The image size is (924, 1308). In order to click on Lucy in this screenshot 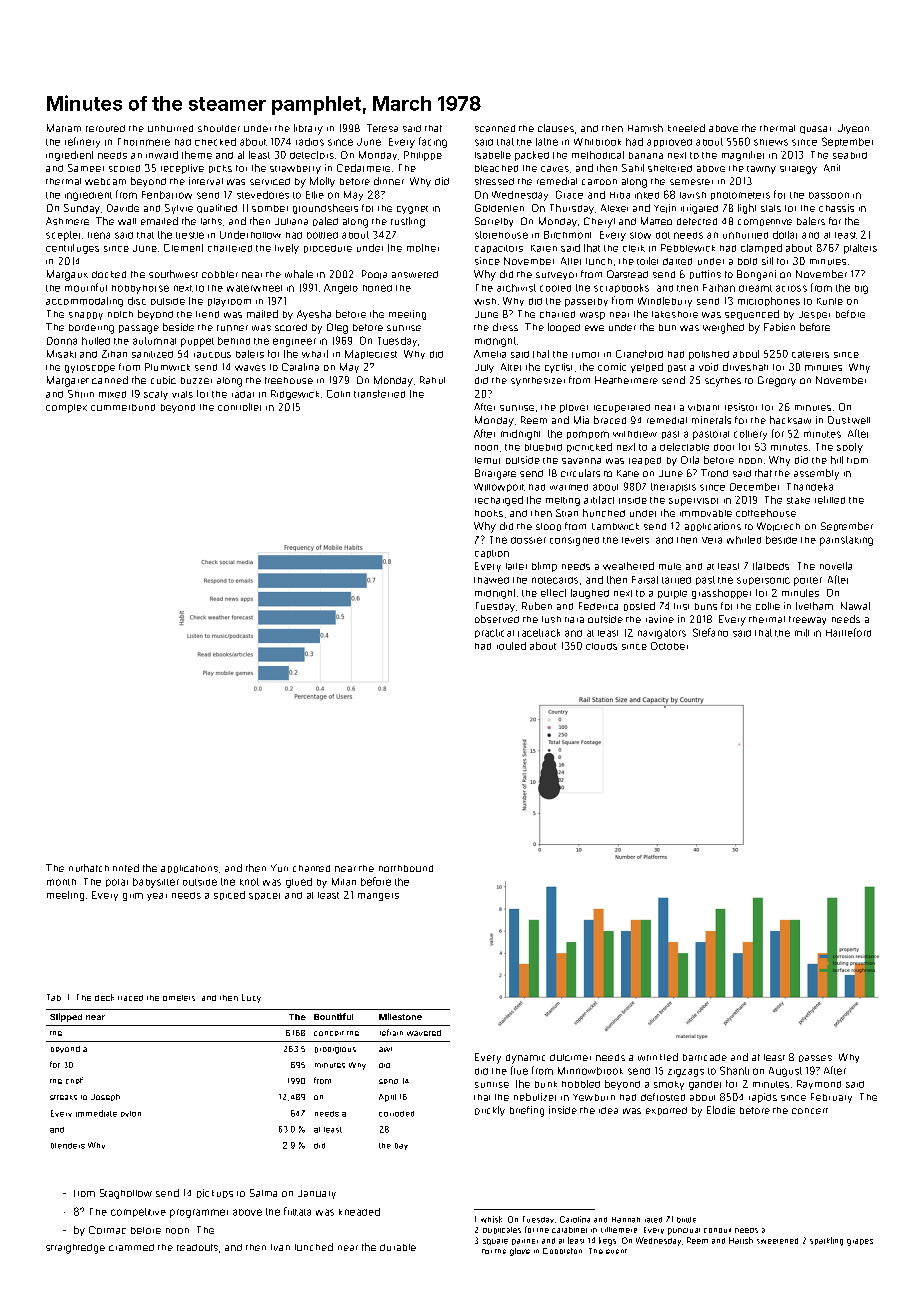, I will do `click(251, 998)`.
